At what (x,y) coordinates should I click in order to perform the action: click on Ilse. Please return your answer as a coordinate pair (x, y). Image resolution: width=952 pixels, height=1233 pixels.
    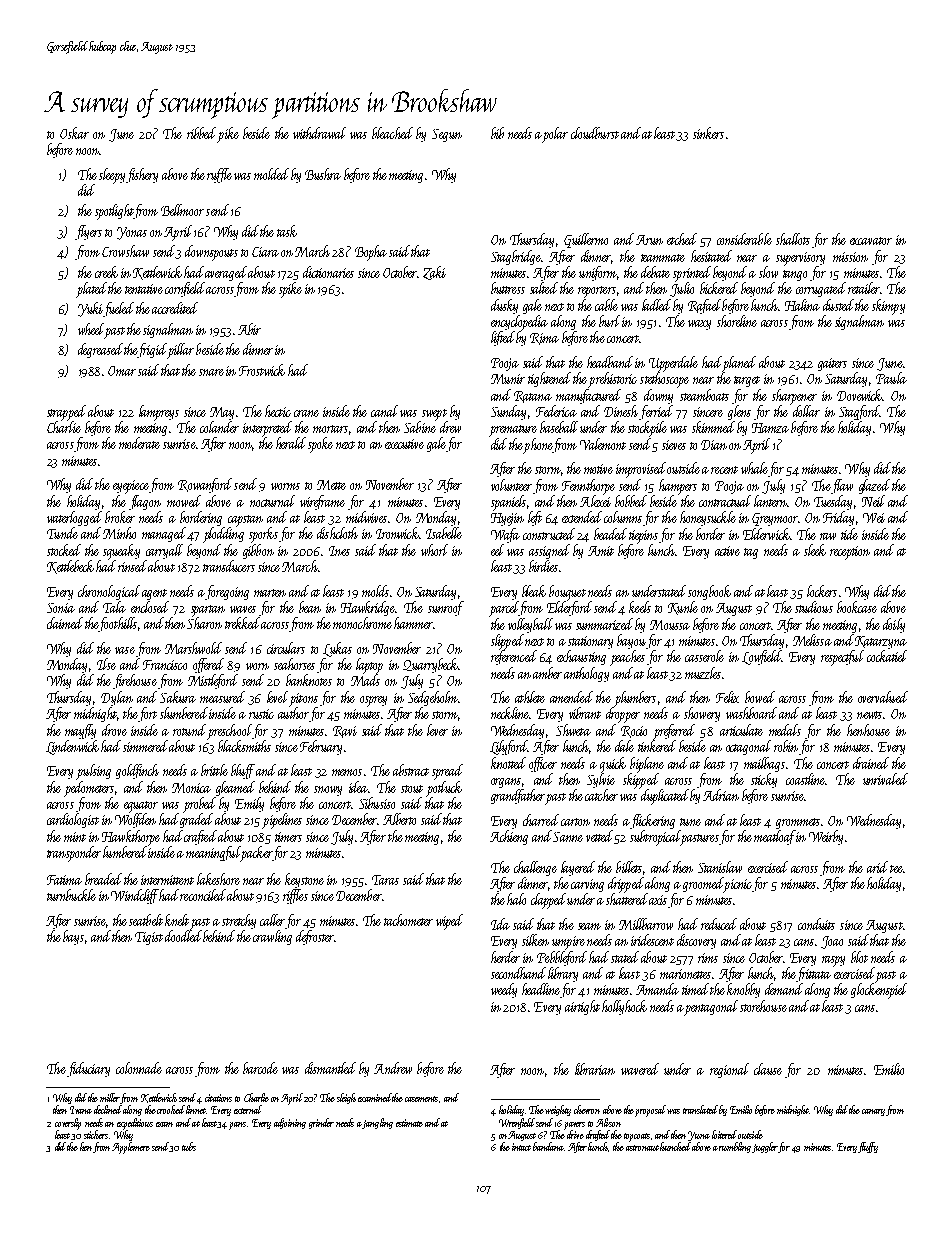
    Looking at the image, I should click on (106, 664).
